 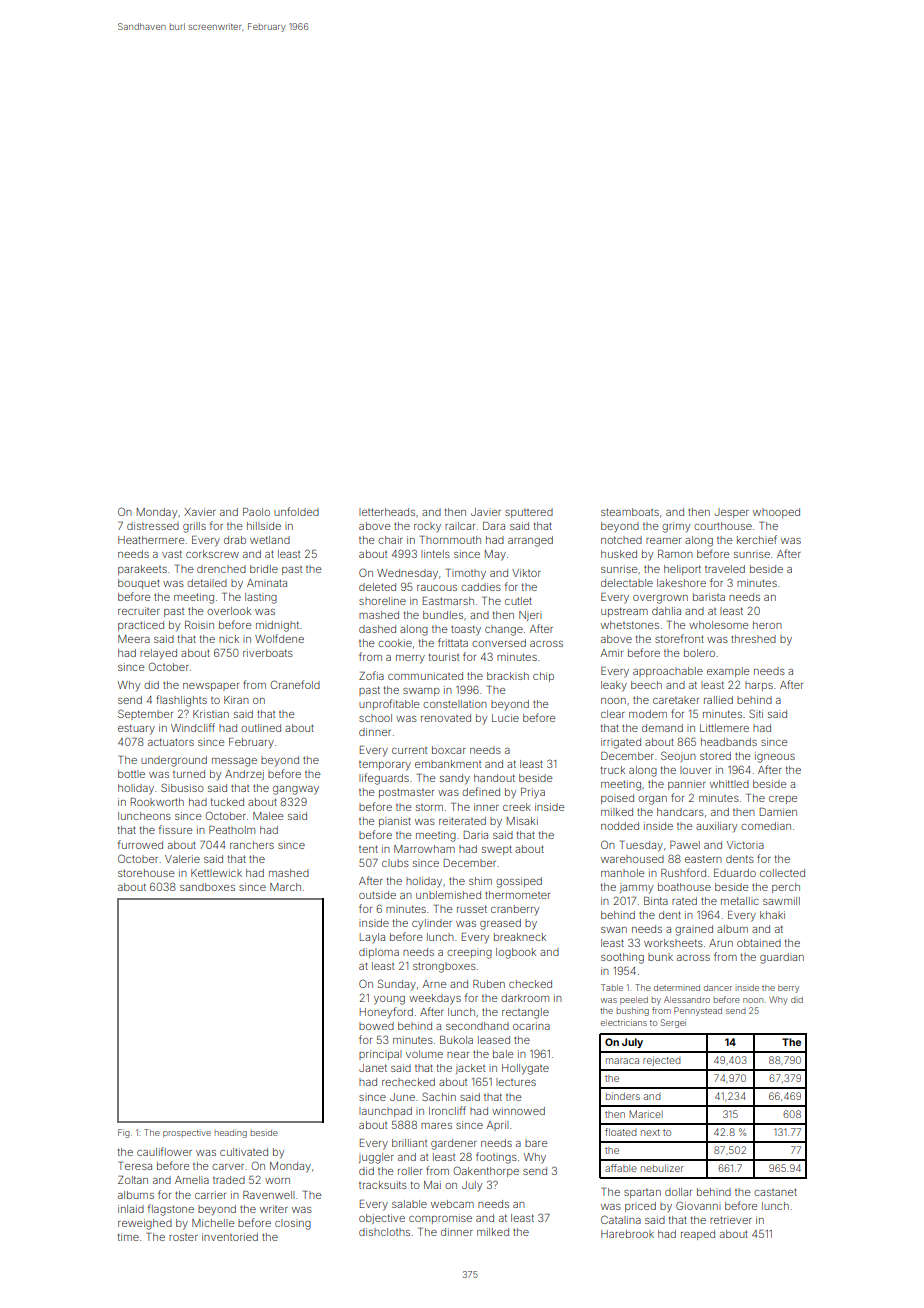 What do you see at coordinates (783, 800) in the document?
I see `crepe` at bounding box center [783, 800].
